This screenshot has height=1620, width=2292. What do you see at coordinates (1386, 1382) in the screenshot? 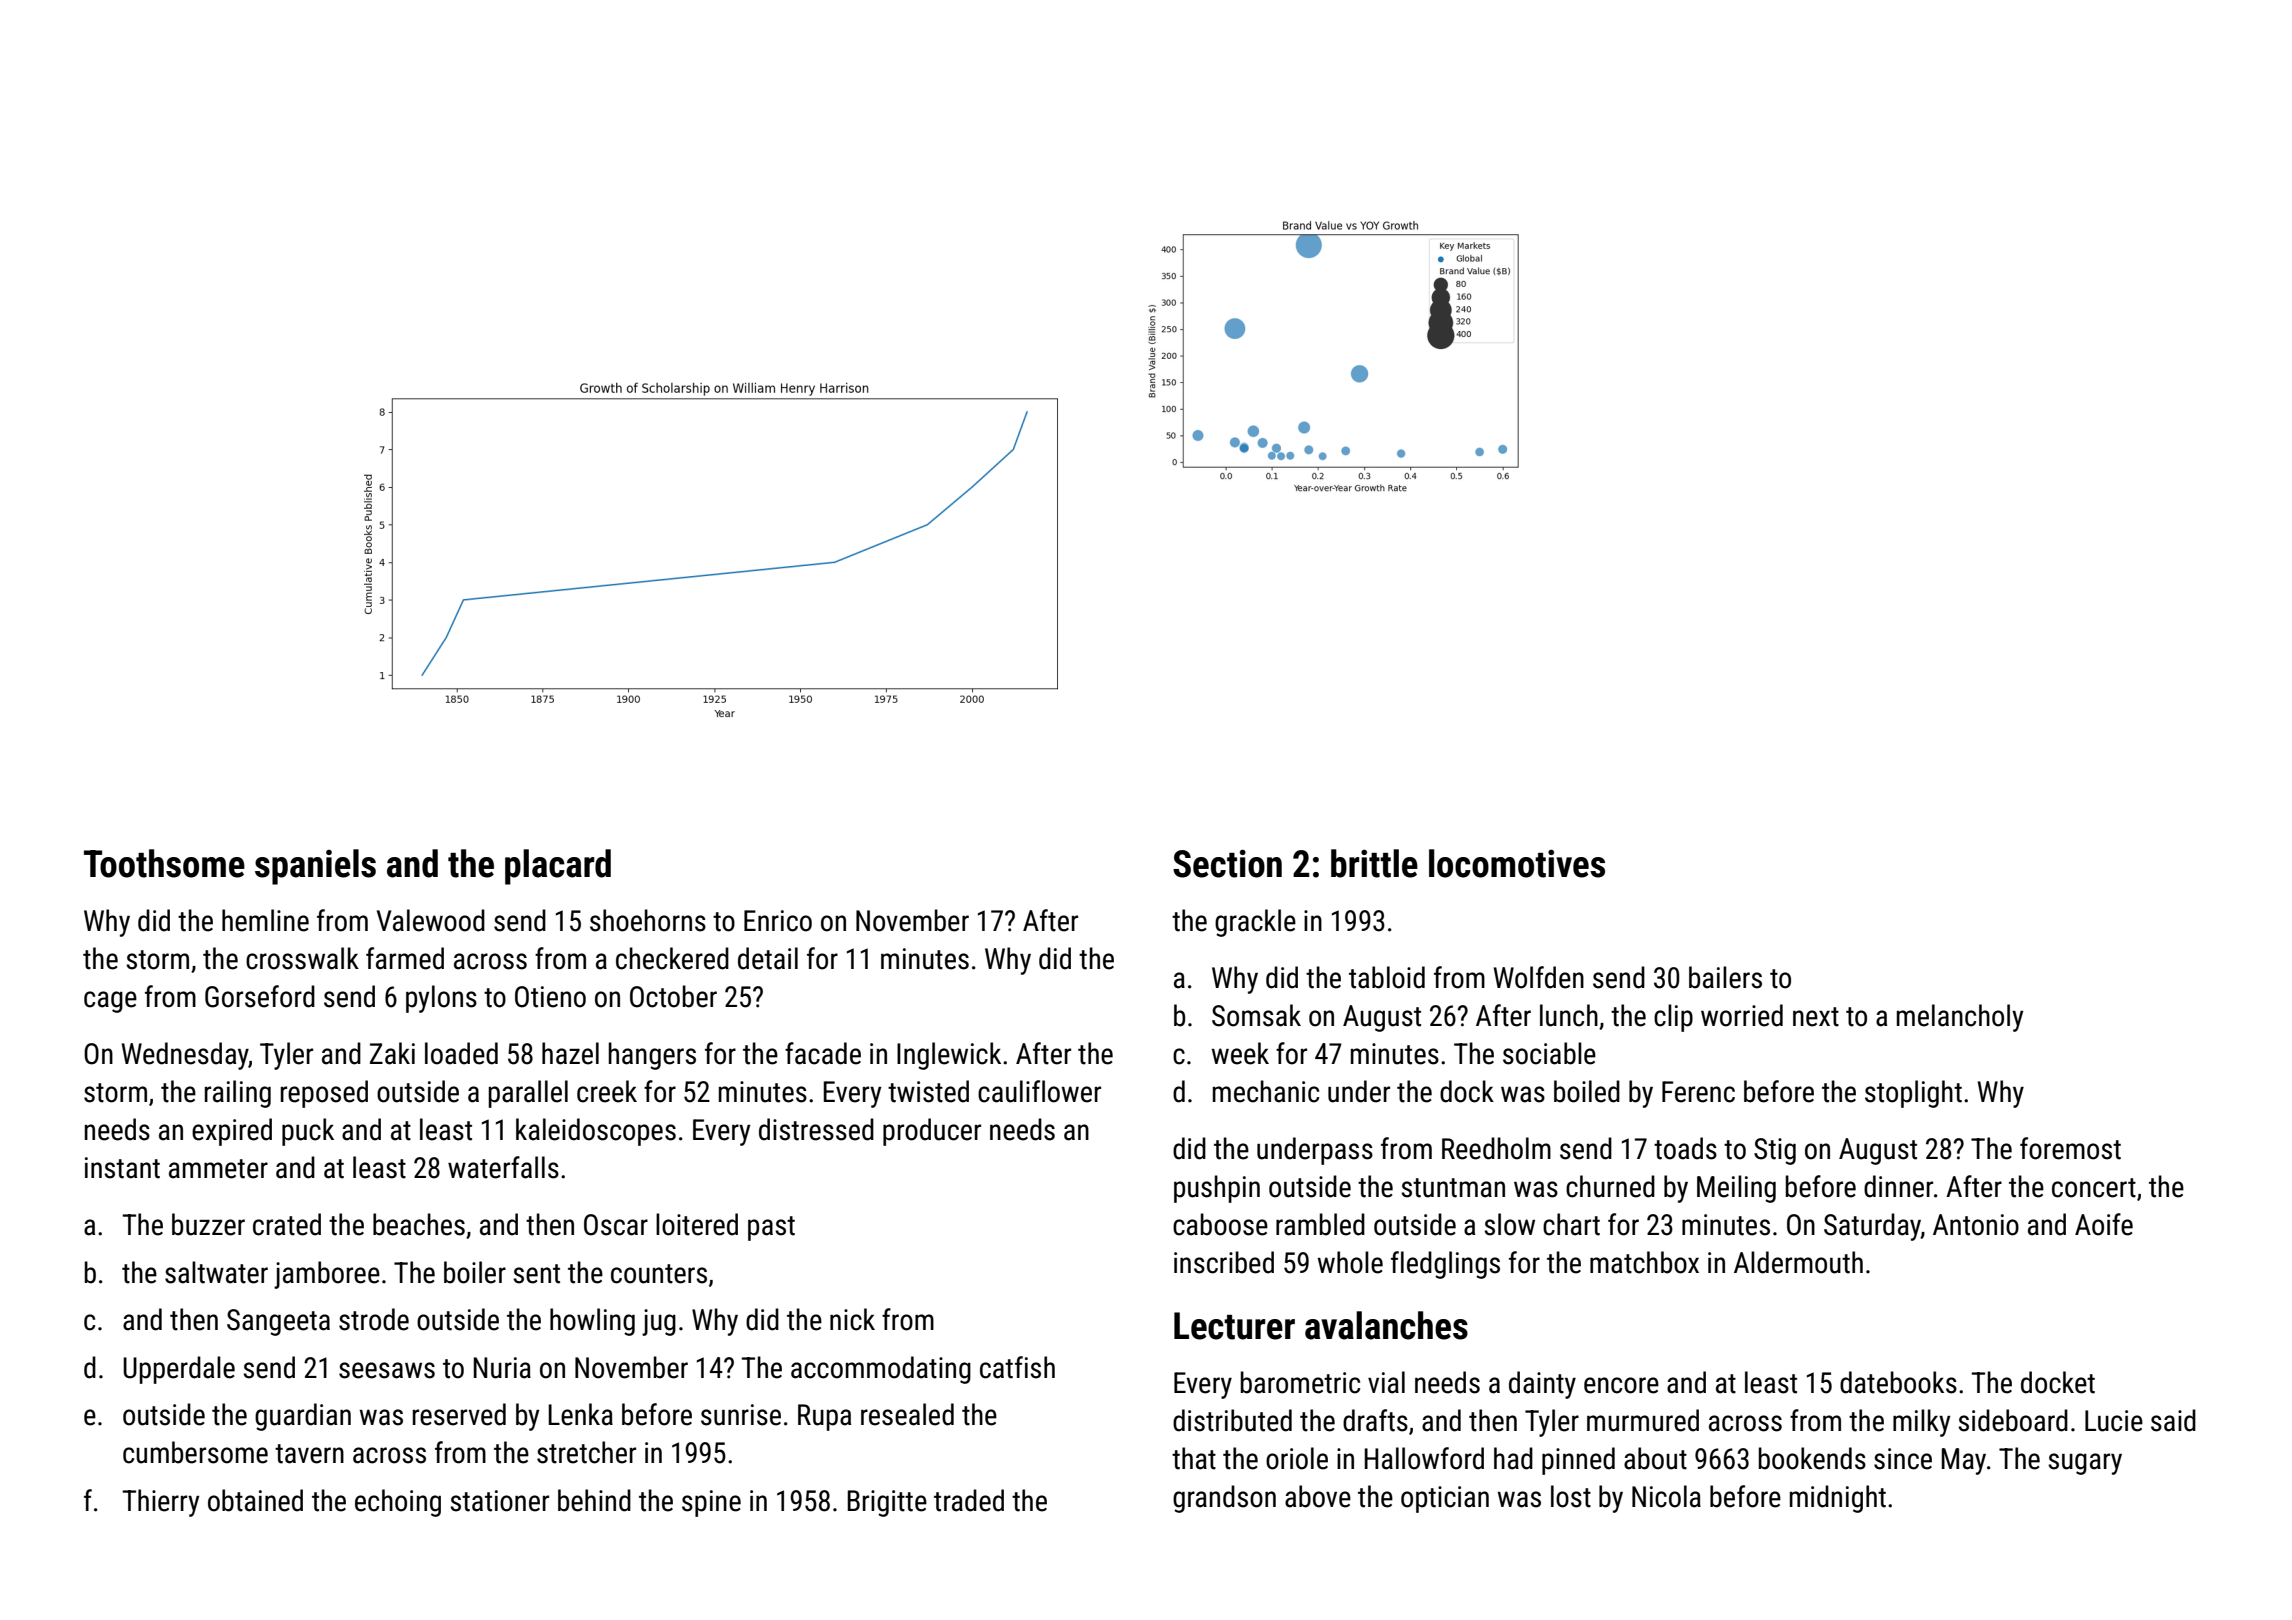
I see `vial` at bounding box center [1386, 1382].
